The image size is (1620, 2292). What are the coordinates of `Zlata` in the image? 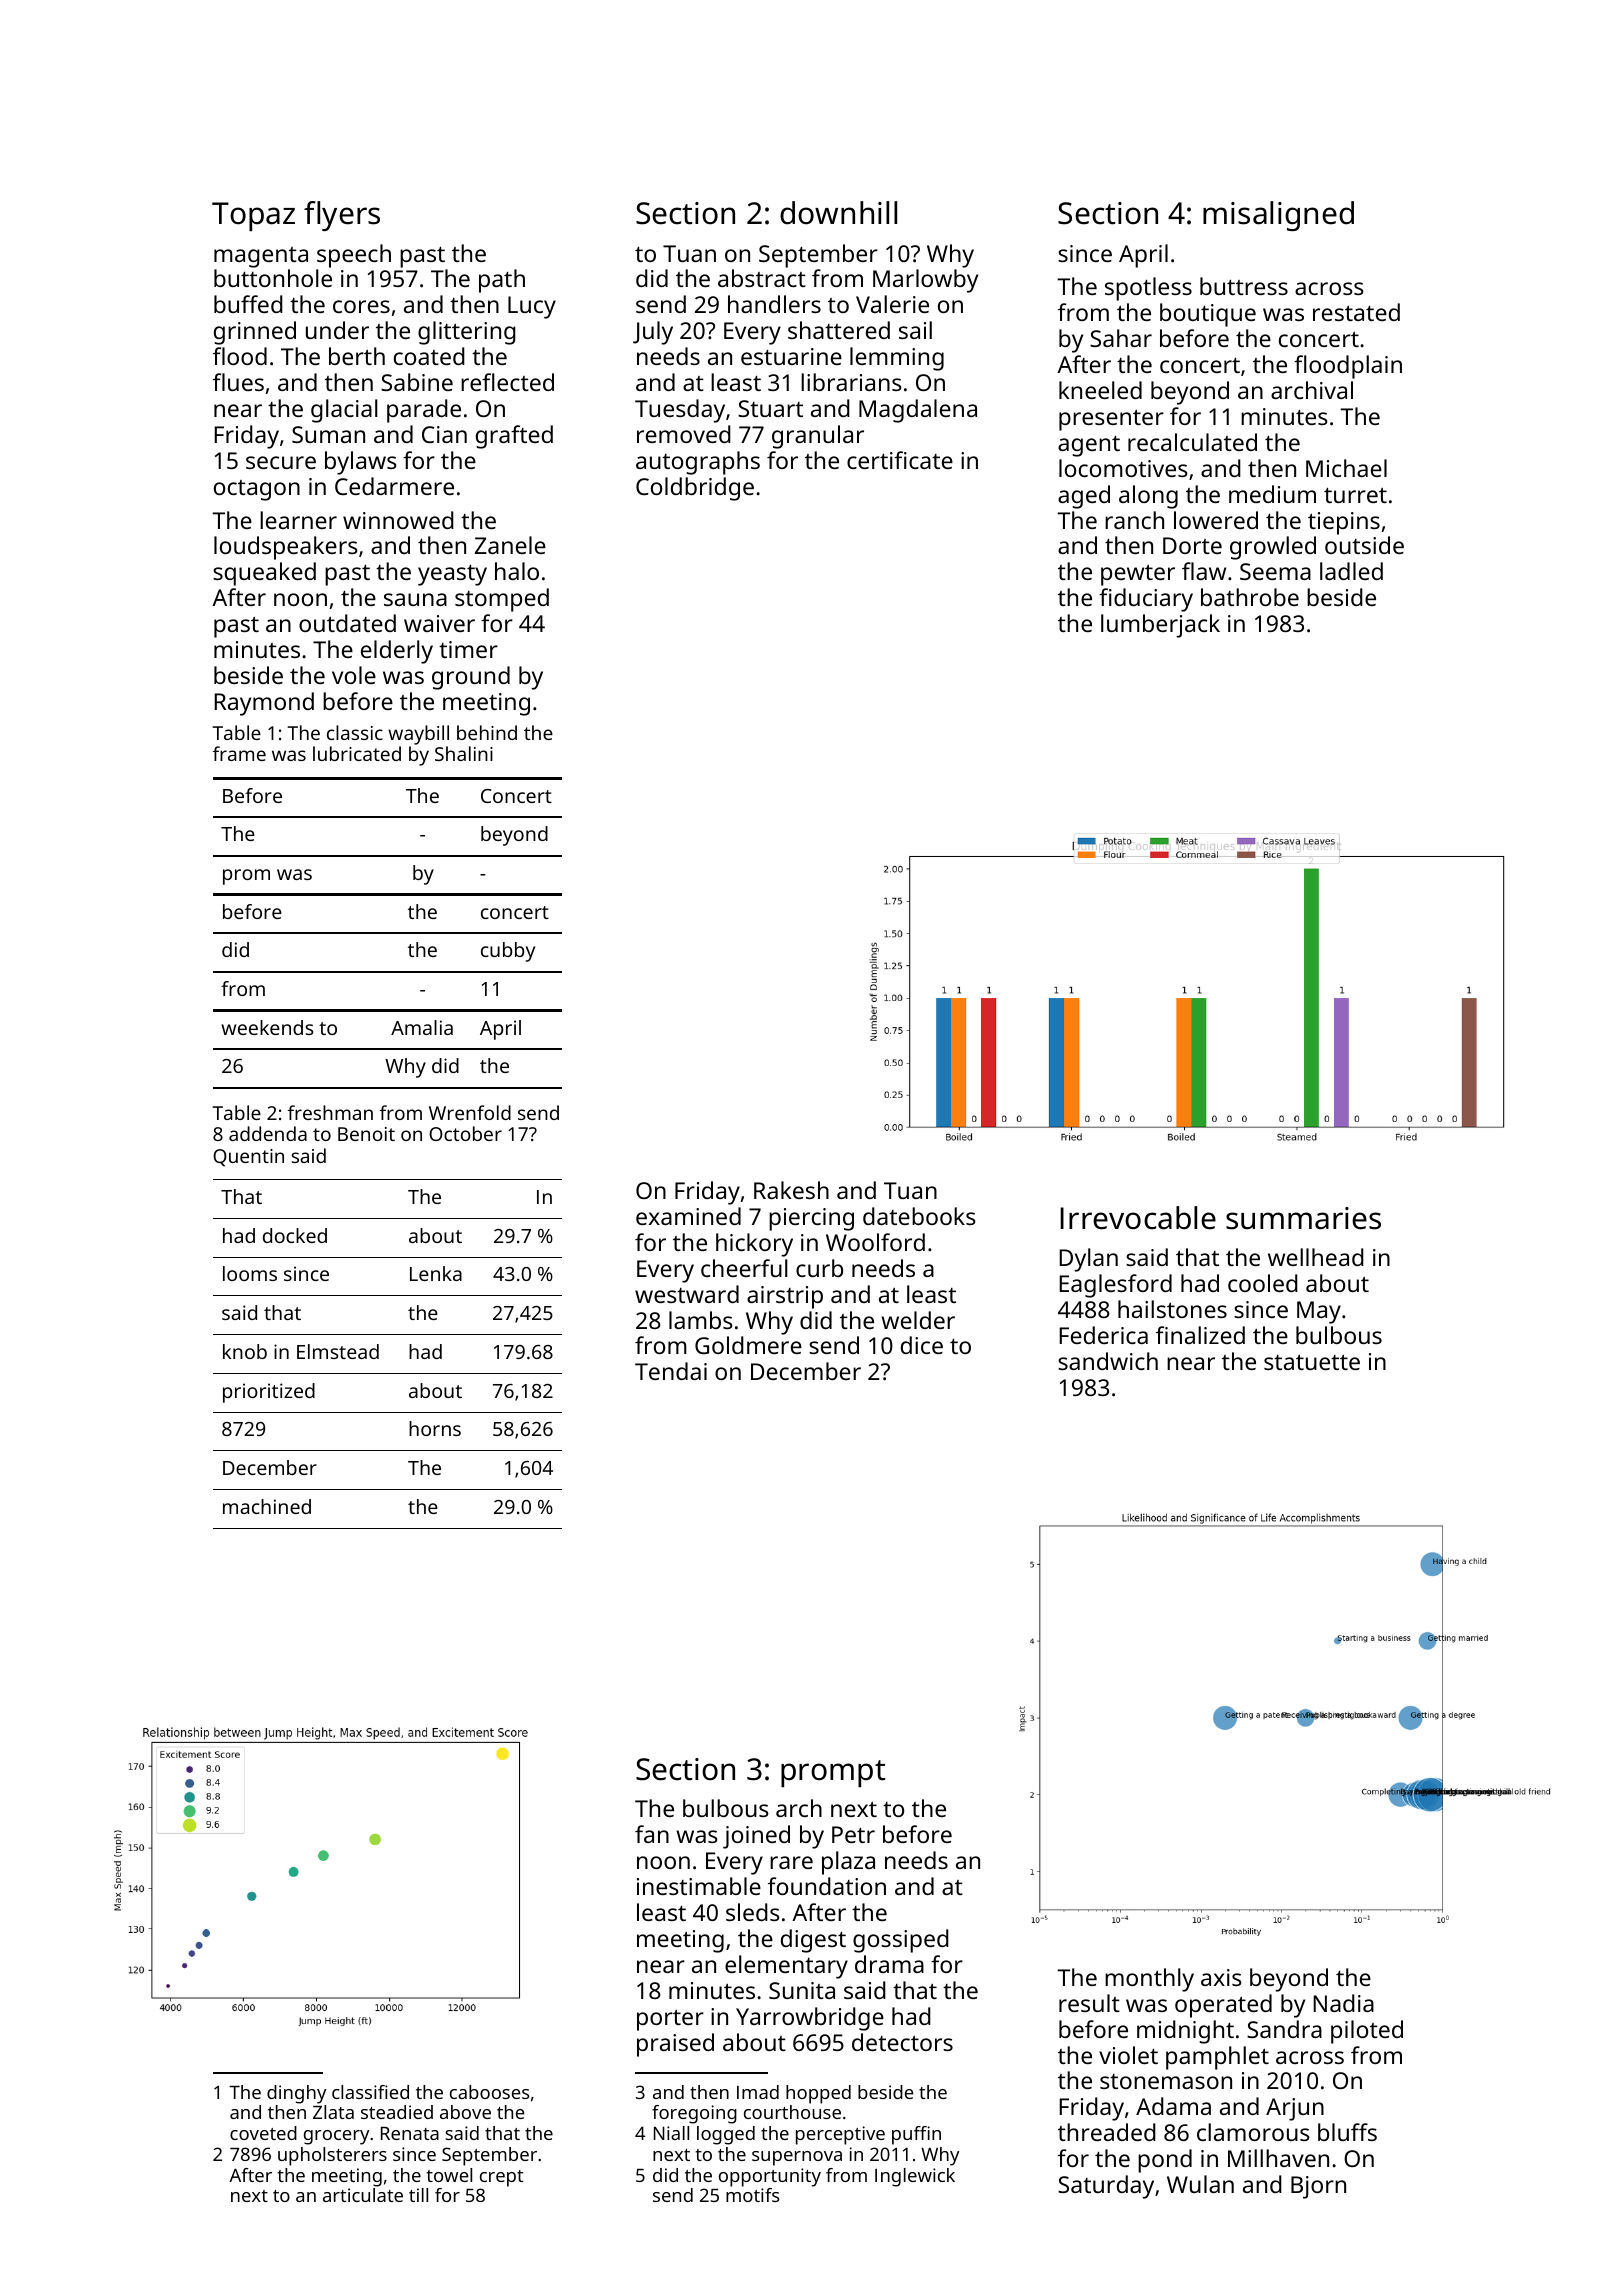 It's located at (333, 2112).
